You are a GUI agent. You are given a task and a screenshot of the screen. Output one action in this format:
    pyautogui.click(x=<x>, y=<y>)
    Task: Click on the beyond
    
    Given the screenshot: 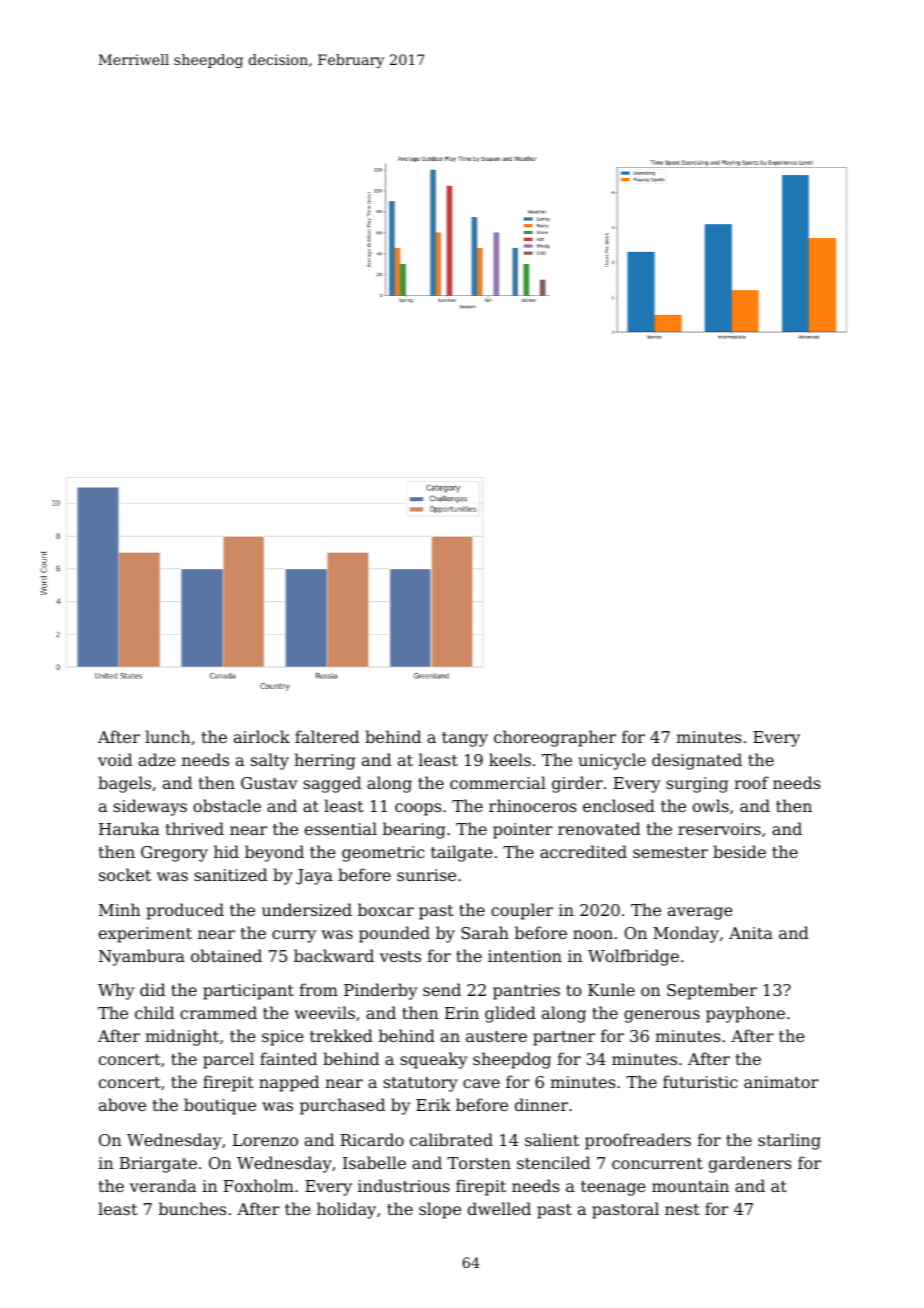 What is the action you would take?
    pyautogui.click(x=274, y=853)
